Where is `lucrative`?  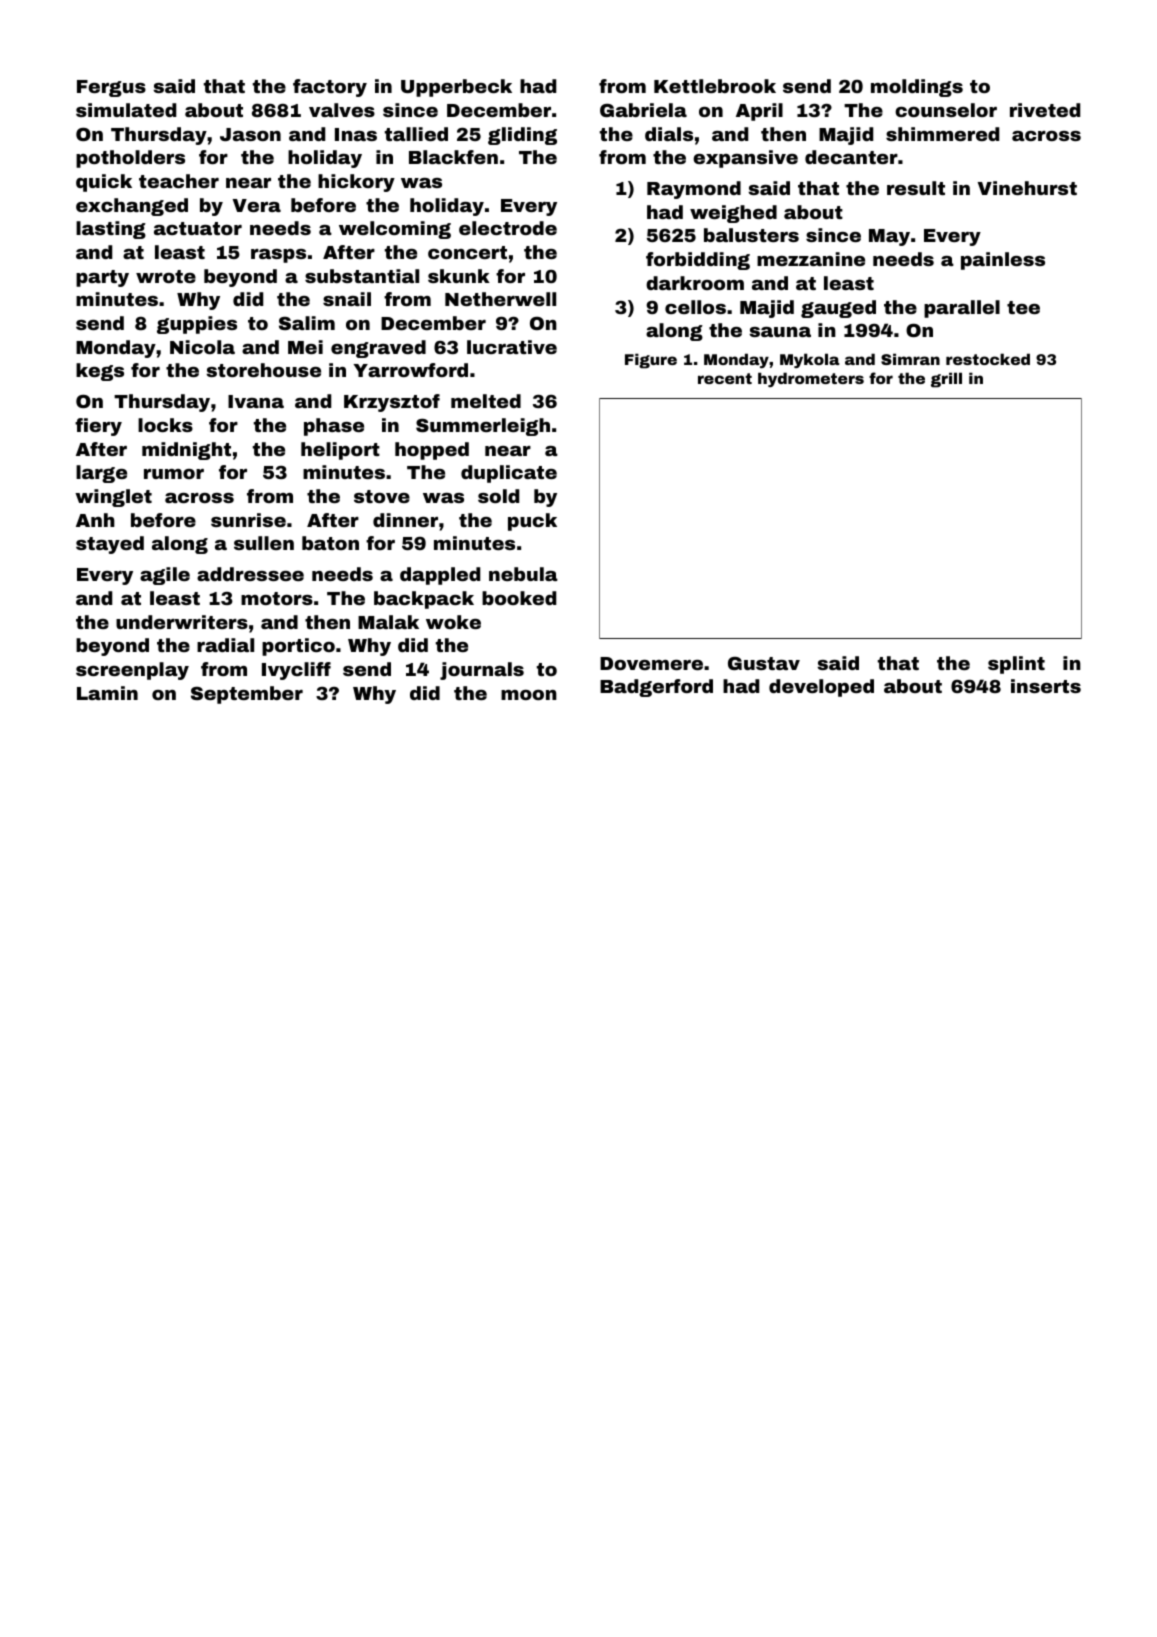 lucrative is located at coordinates (512, 347).
